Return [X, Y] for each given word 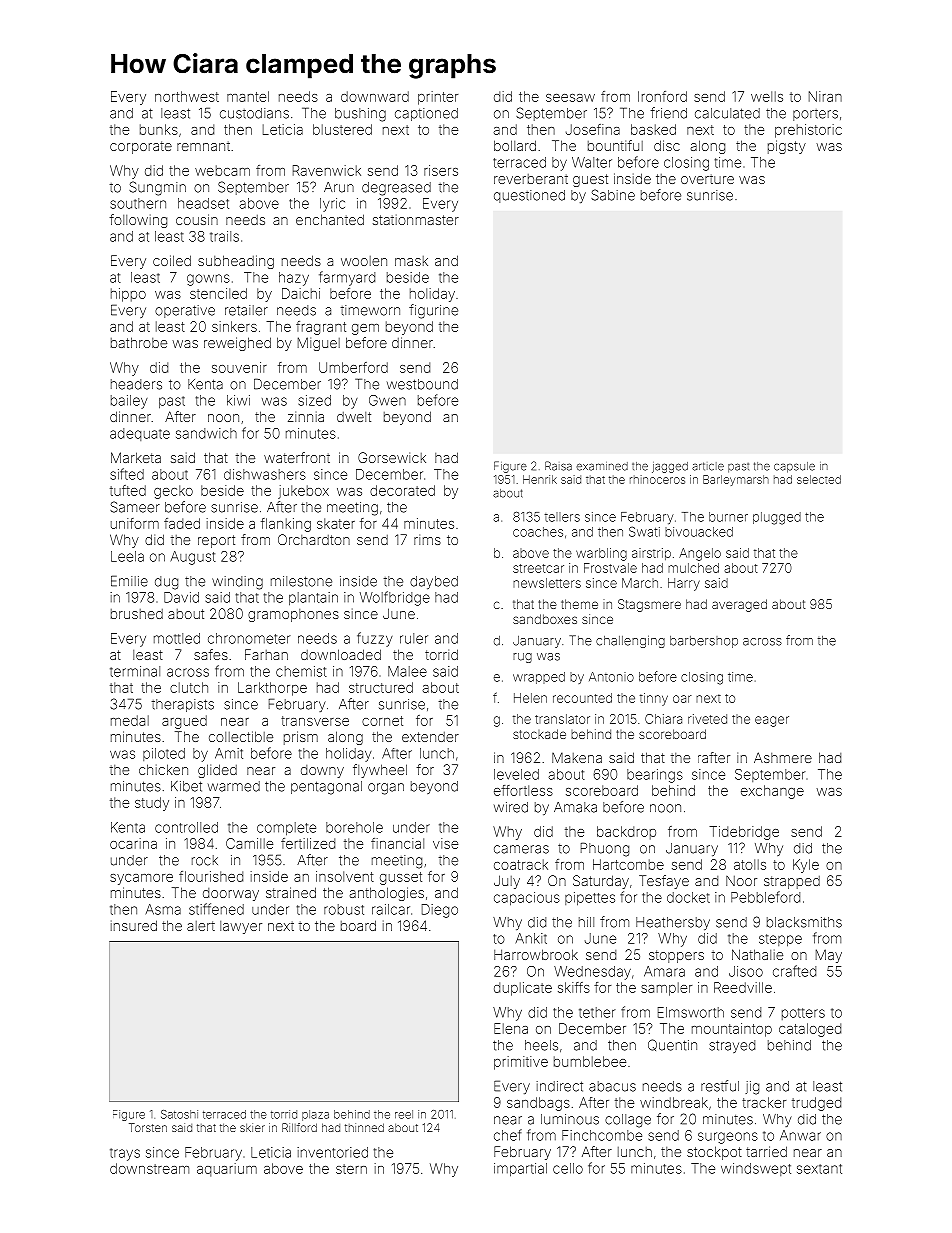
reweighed [237, 344]
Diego [440, 911]
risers [441, 170]
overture [707, 179]
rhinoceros [657, 479]
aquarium [227, 1170]
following [138, 221]
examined [602, 466]
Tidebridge [744, 833]
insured [134, 925]
